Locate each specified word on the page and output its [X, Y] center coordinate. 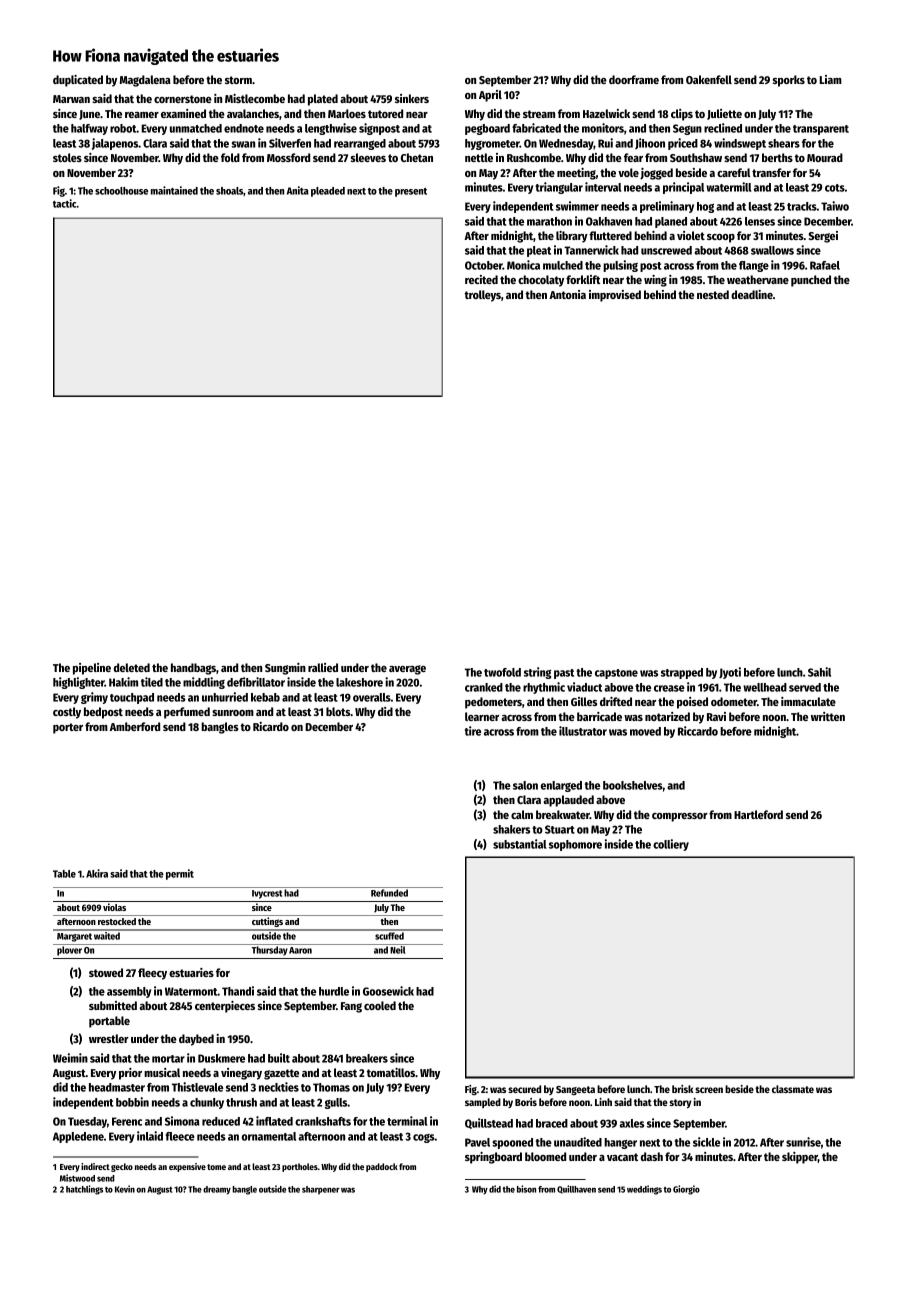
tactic [65, 203]
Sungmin [285, 669]
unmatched [196, 128]
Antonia [567, 294]
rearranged [360, 144]
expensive [187, 1167]
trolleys [482, 296]
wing [655, 281]
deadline [752, 294]
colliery [671, 845]
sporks [789, 81]
